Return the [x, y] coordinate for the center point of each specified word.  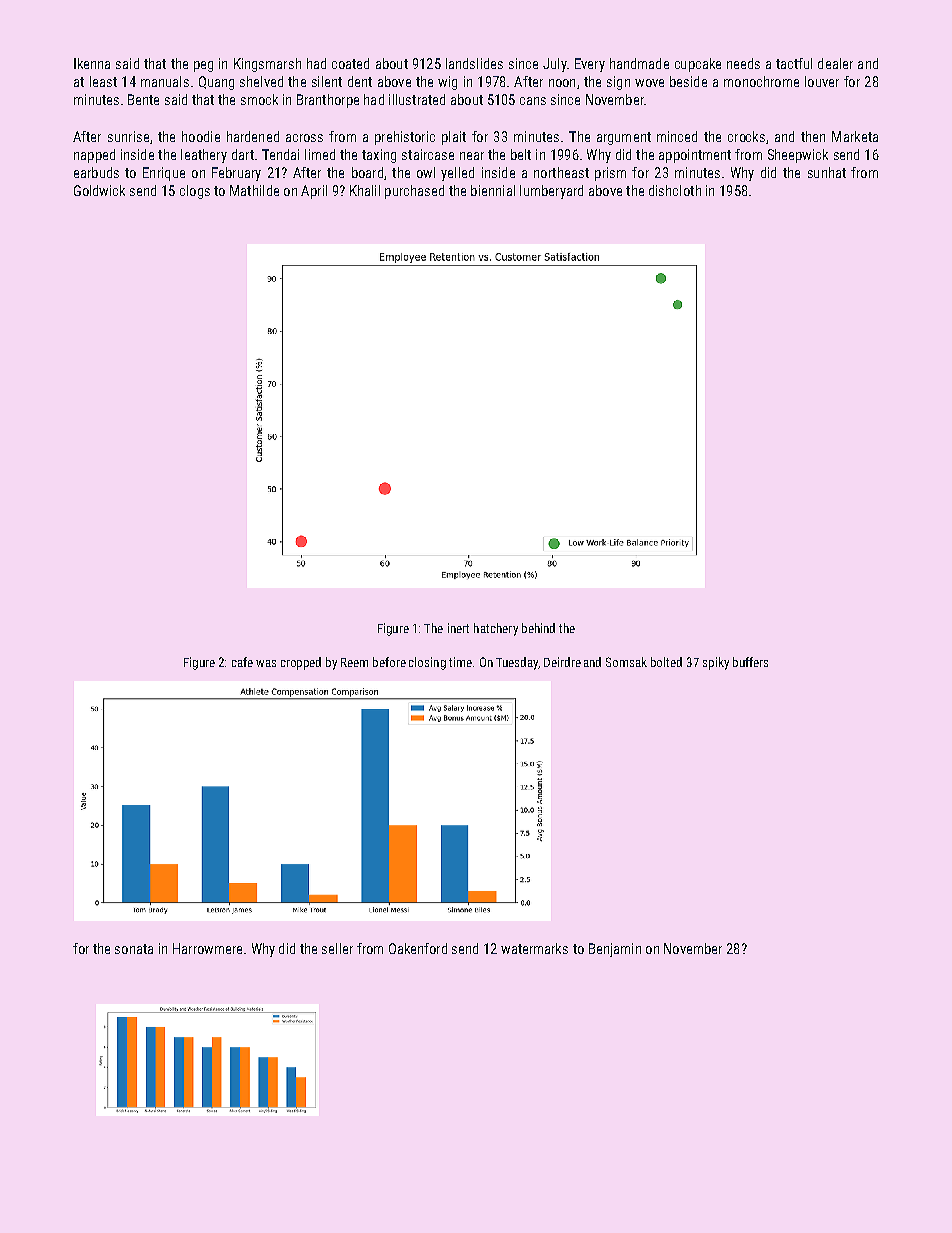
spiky [716, 663]
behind [538, 628]
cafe [242, 662]
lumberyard [551, 192]
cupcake [698, 65]
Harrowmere [207, 948]
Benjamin [615, 950]
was [266, 663]
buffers [750, 662]
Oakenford [418, 948]
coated [350, 63]
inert [458, 628]
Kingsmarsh [267, 65]
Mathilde [254, 190]
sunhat [827, 172]
